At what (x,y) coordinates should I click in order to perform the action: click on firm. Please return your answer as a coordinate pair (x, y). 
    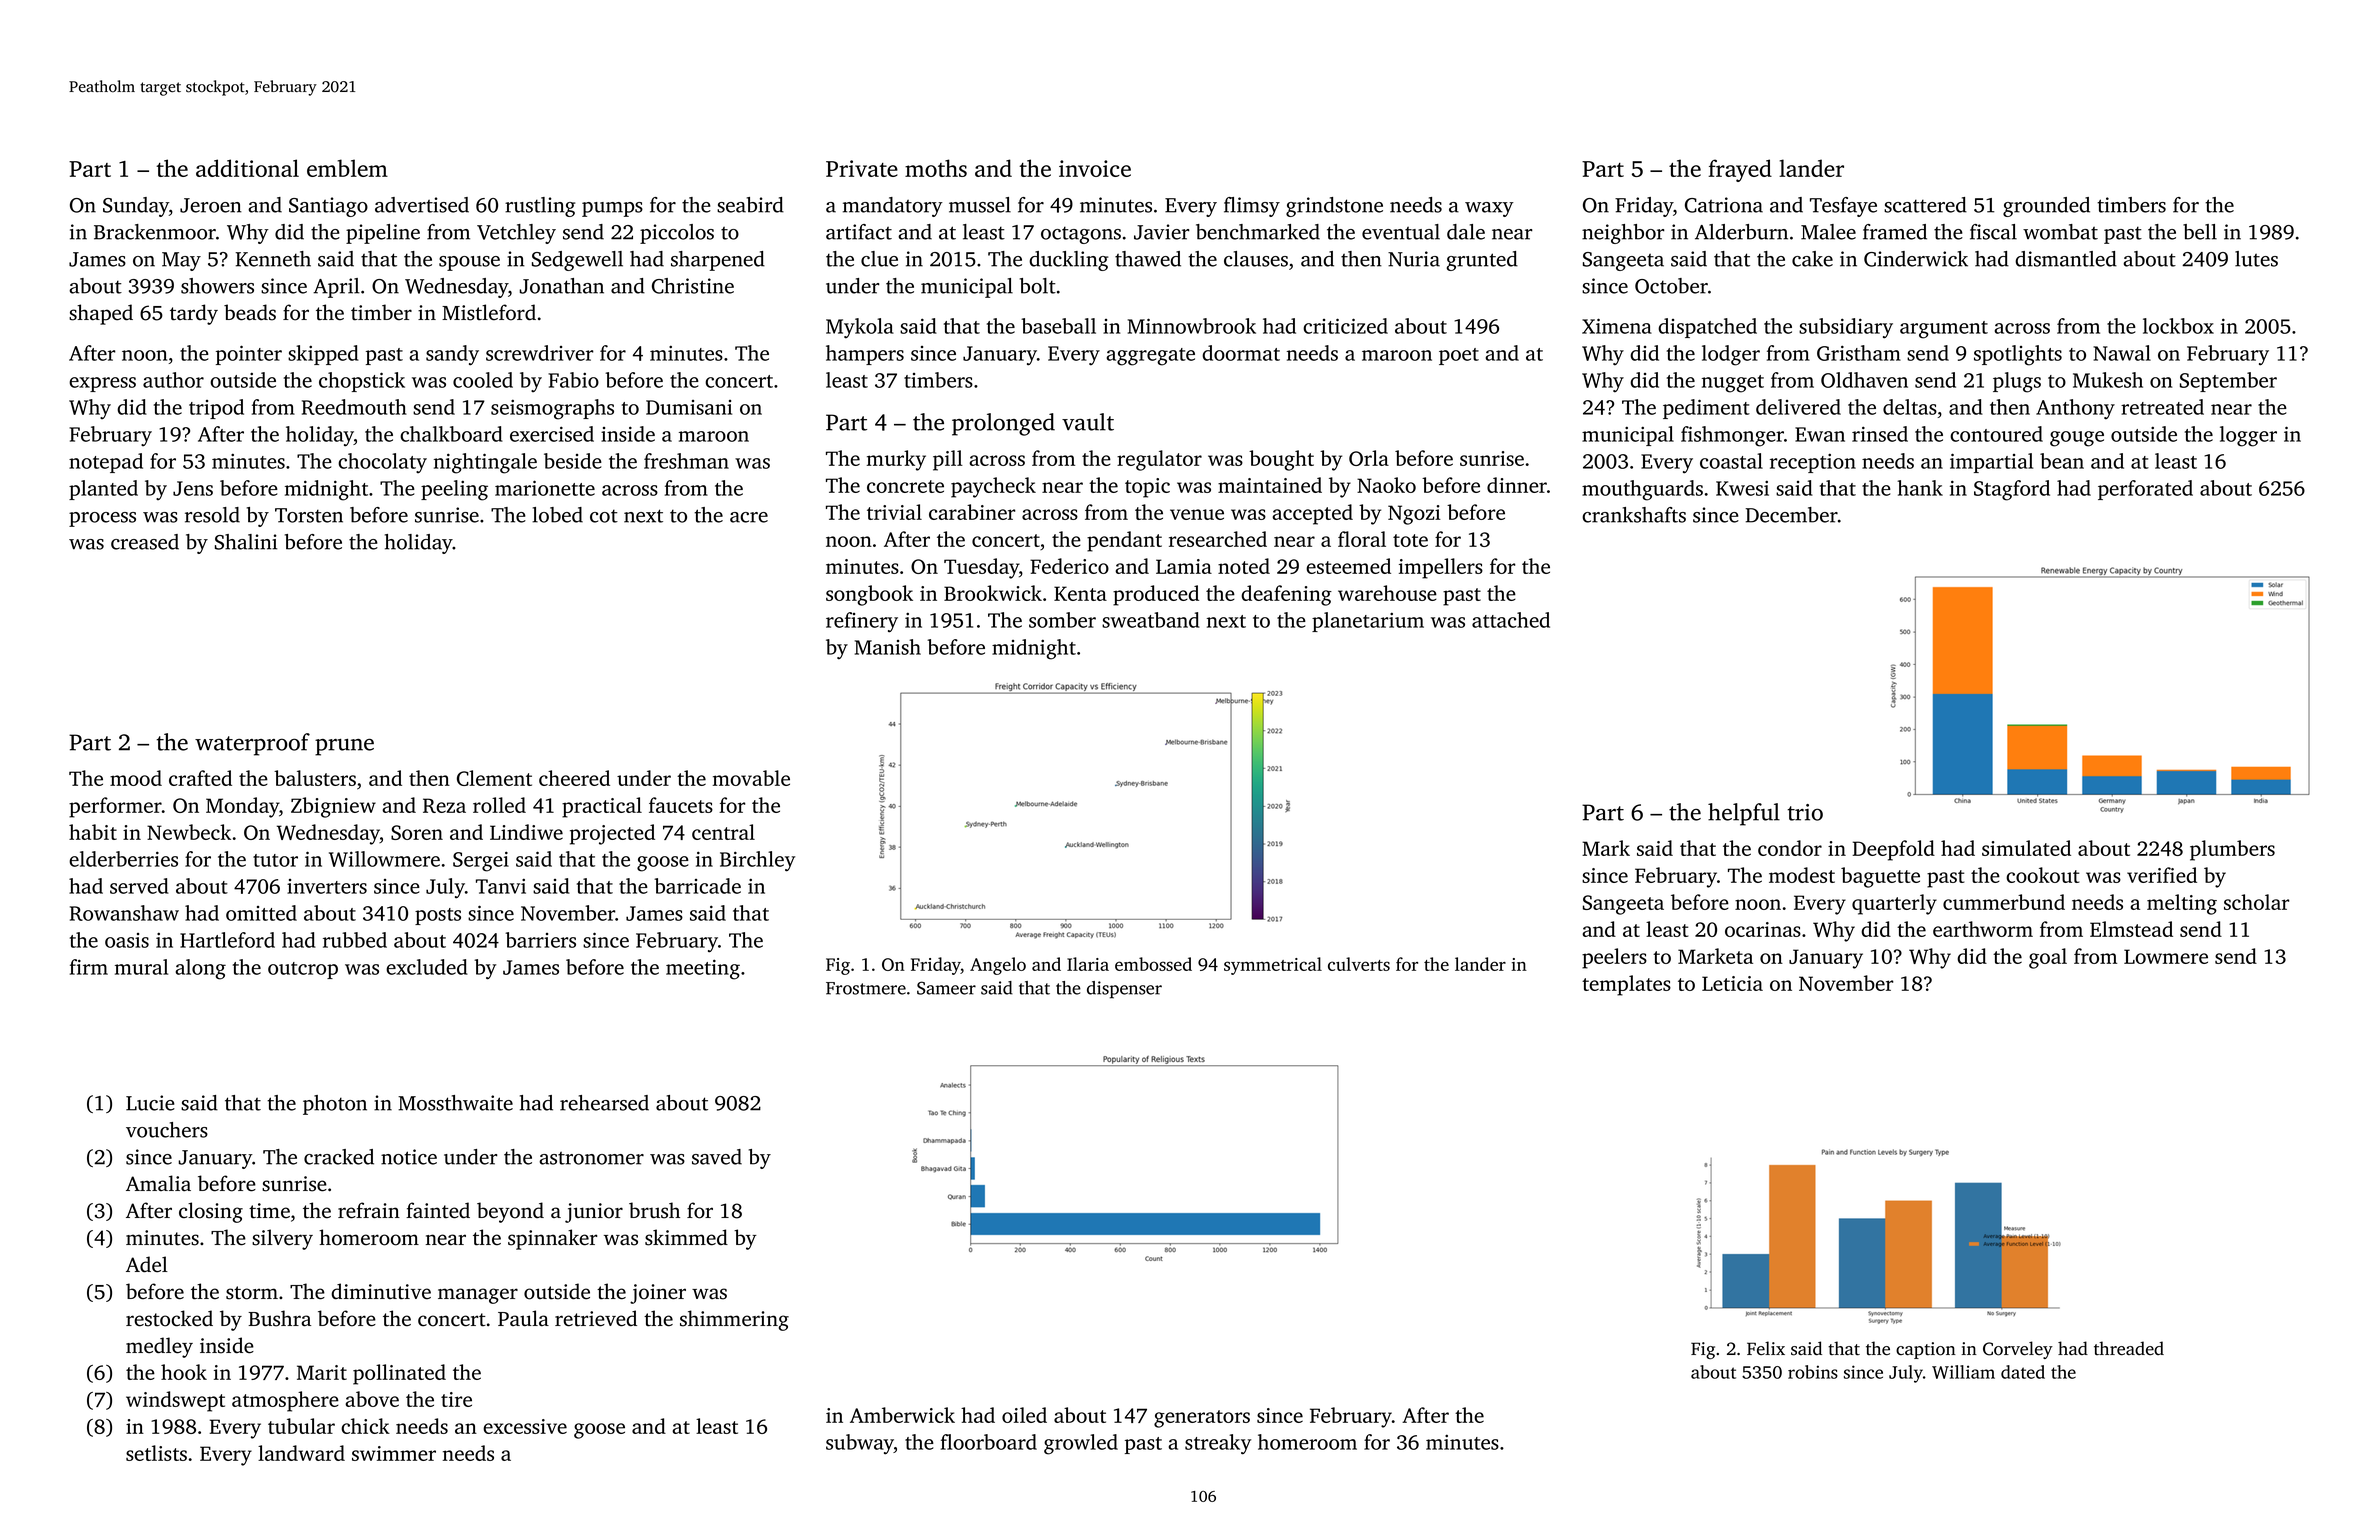
    Looking at the image, I should click on (89, 967).
